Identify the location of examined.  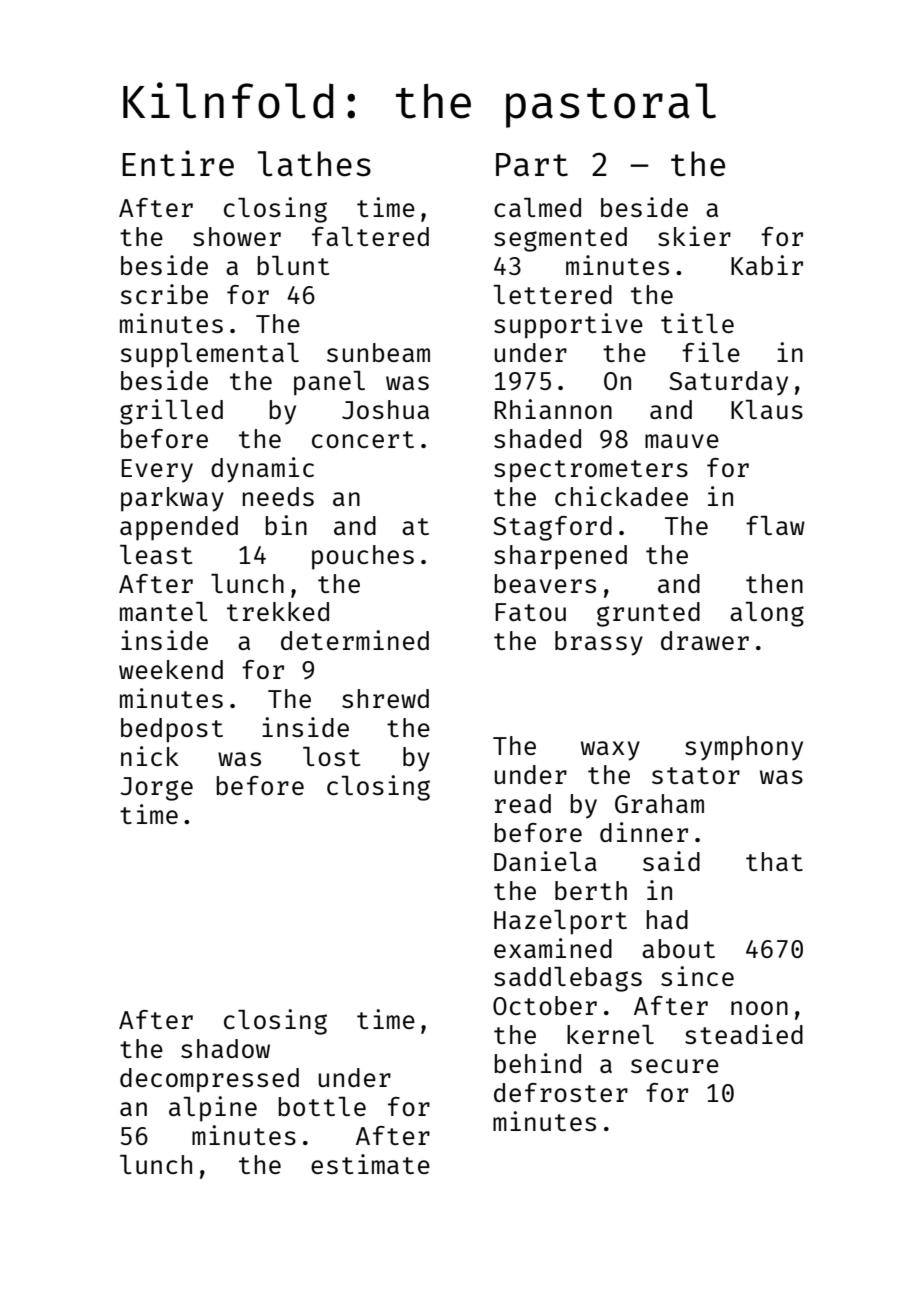
(553, 948).
